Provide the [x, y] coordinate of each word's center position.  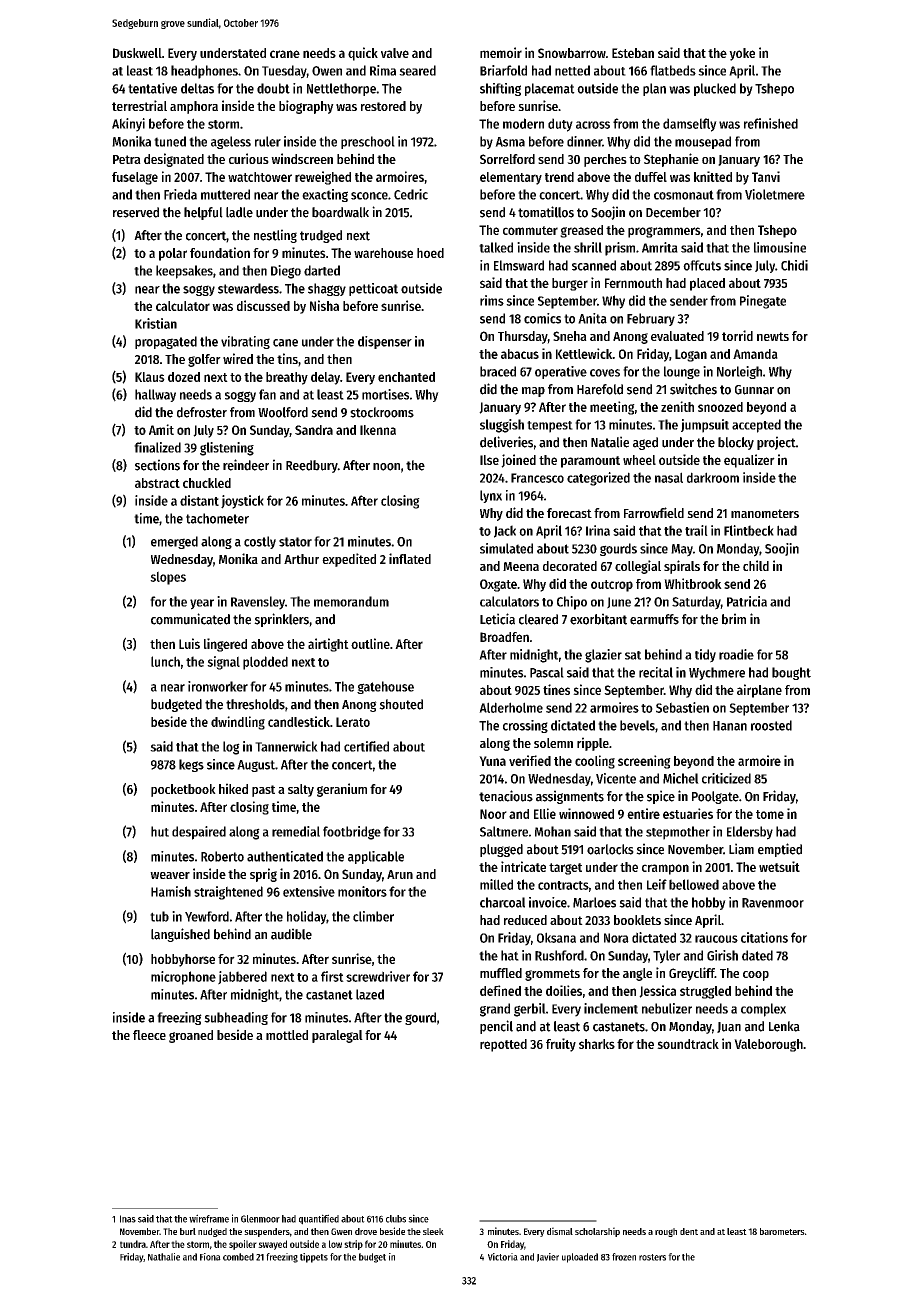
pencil [496, 1027]
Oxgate [498, 585]
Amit [161, 429]
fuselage [135, 178]
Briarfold [503, 70]
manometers [765, 513]
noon [386, 467]
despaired [199, 833]
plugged [501, 850]
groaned [191, 1036]
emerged [174, 542]
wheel [639, 460]
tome [770, 814]
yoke [742, 54]
